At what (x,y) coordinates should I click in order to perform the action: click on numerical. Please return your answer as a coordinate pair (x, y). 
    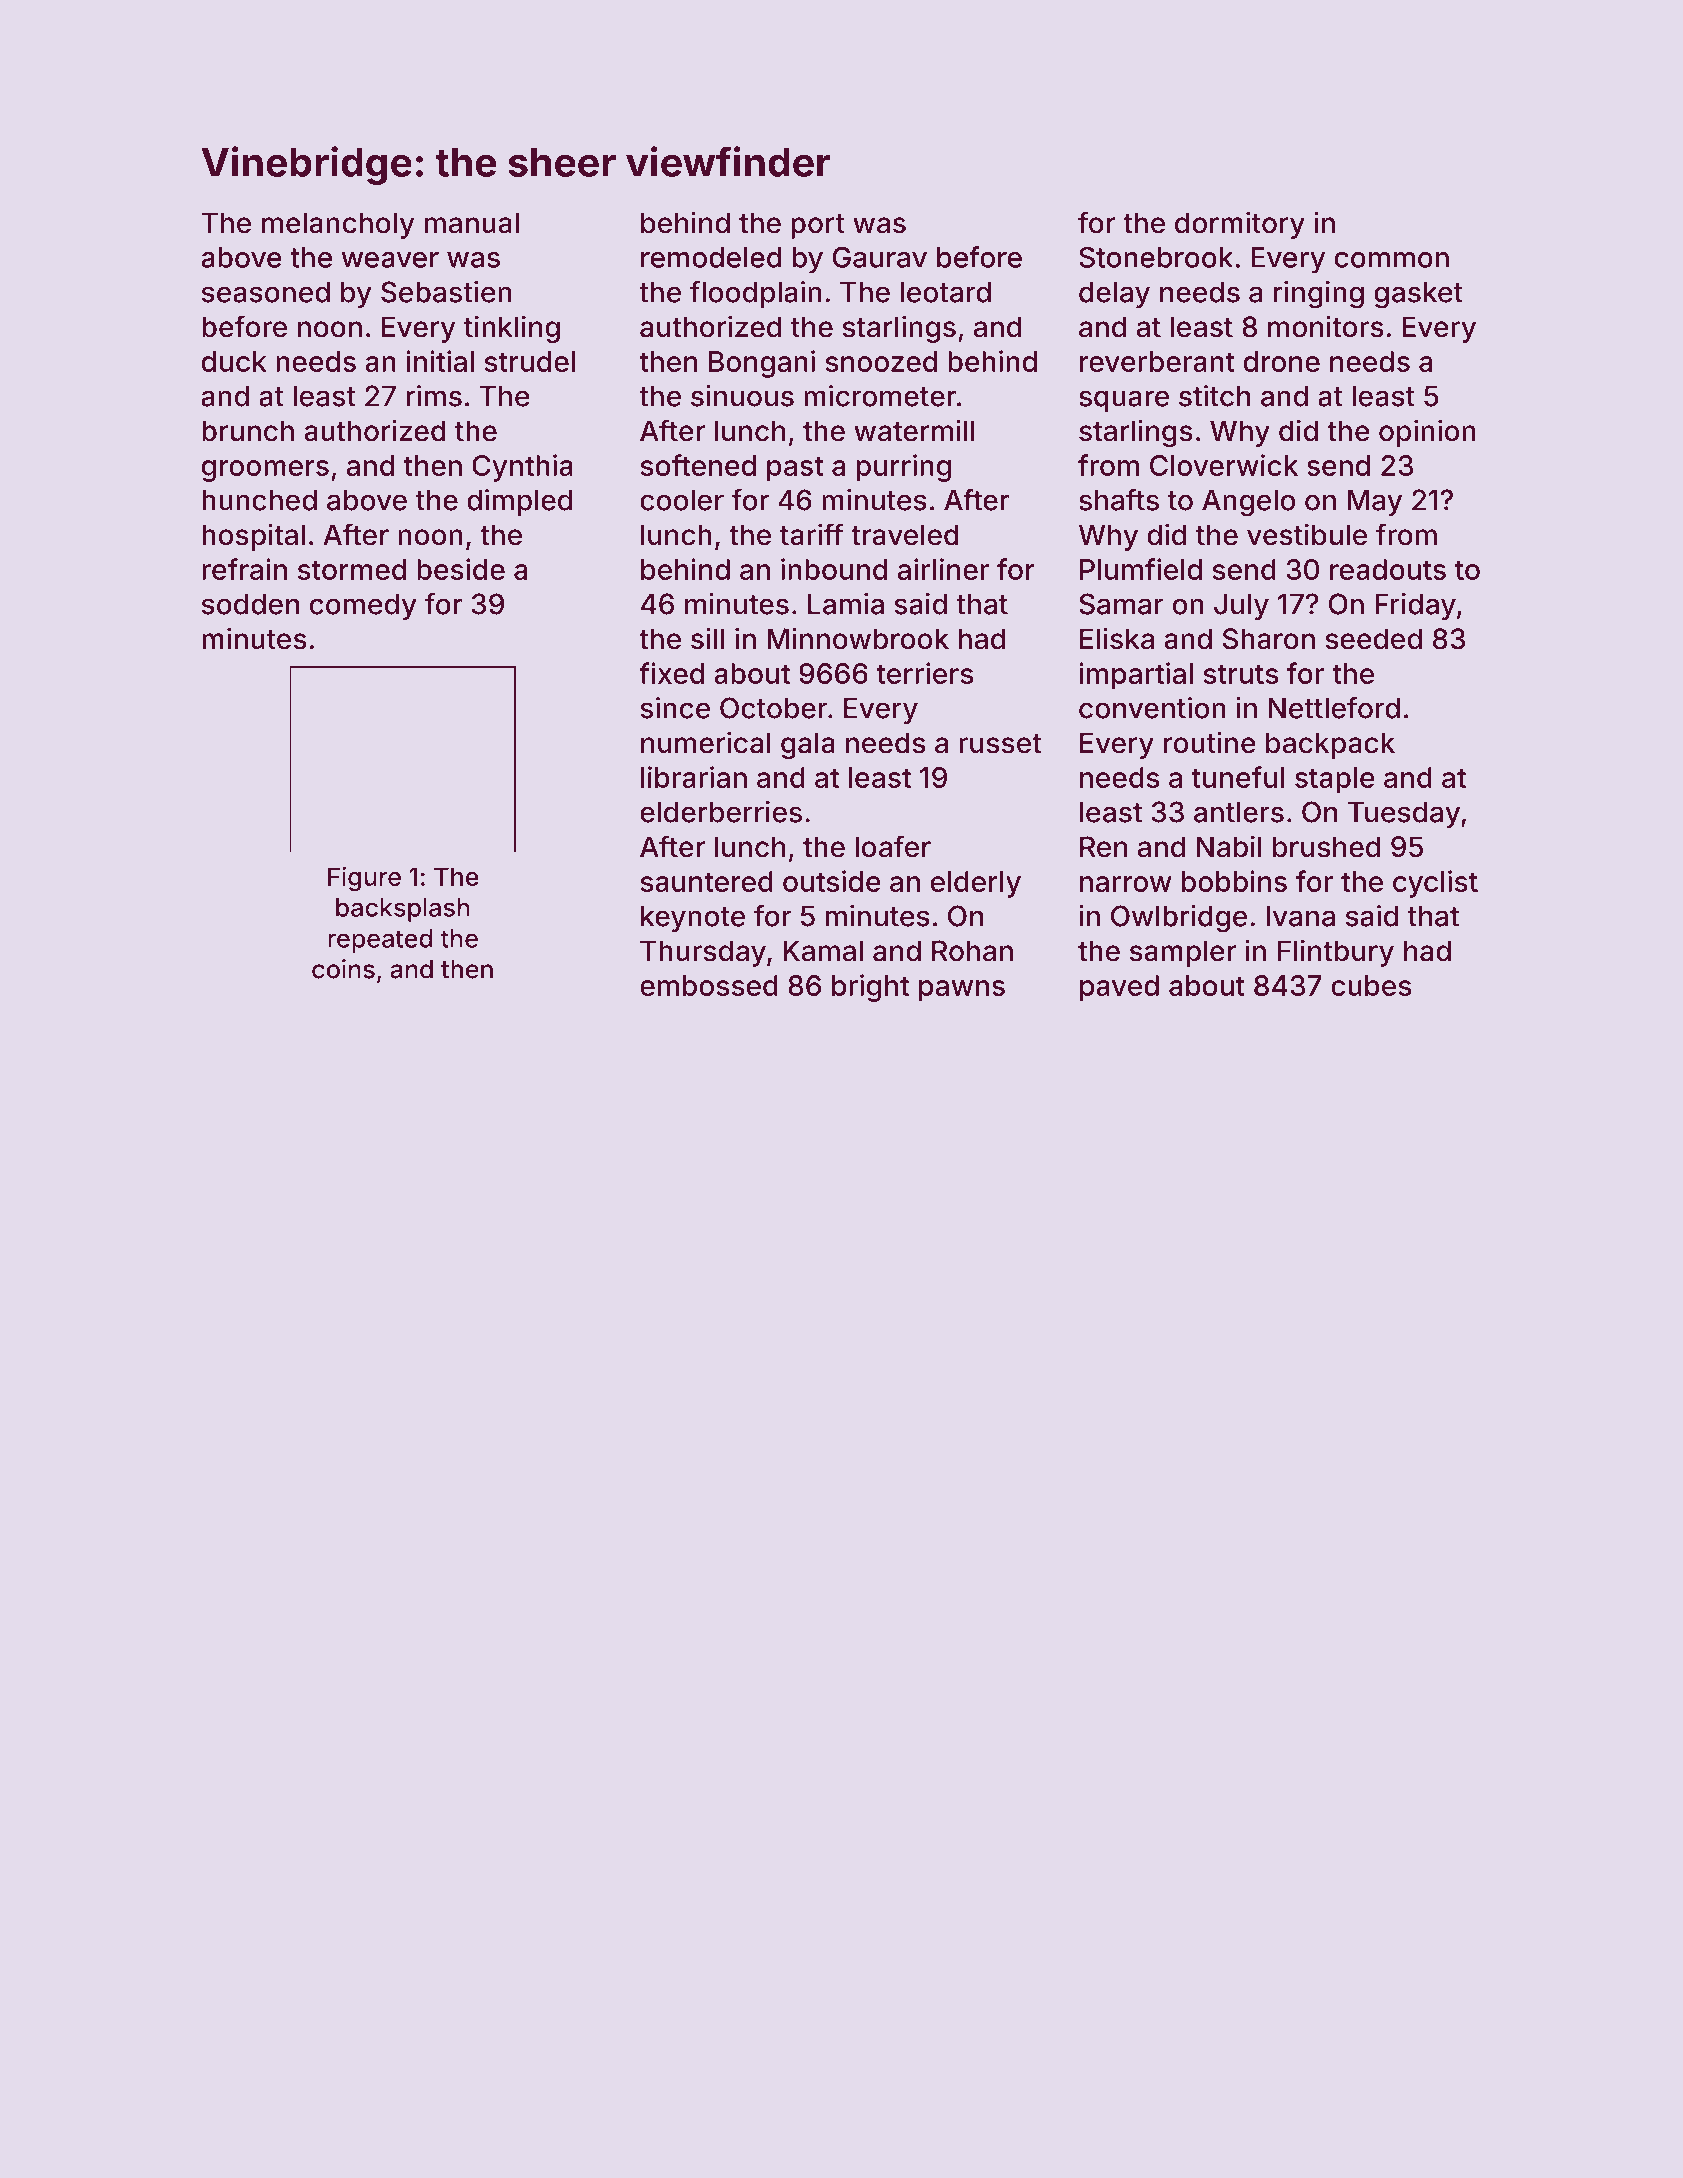
    Looking at the image, I should click on (706, 742).
